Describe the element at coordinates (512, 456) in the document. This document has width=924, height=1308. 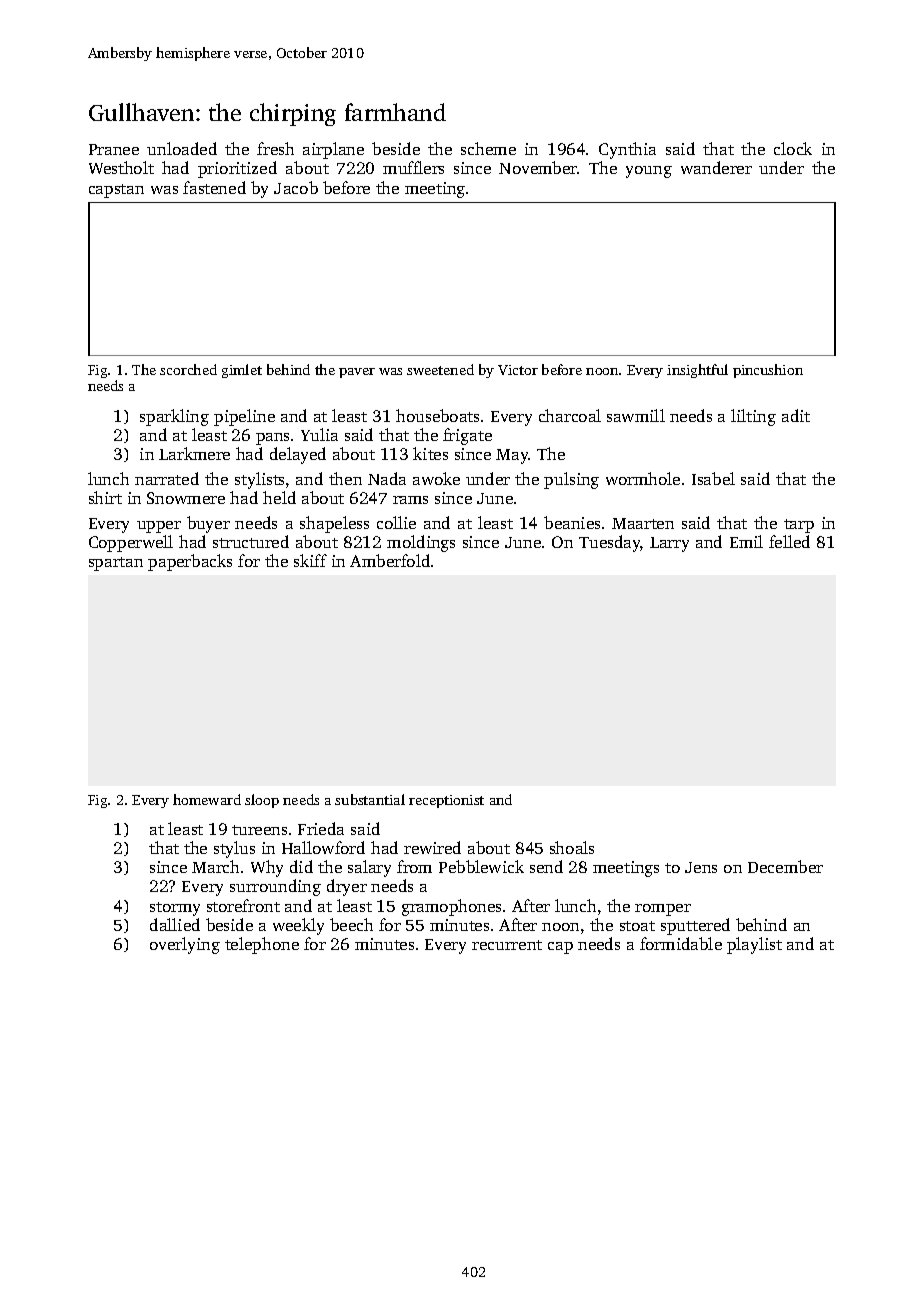
I see `May` at that location.
